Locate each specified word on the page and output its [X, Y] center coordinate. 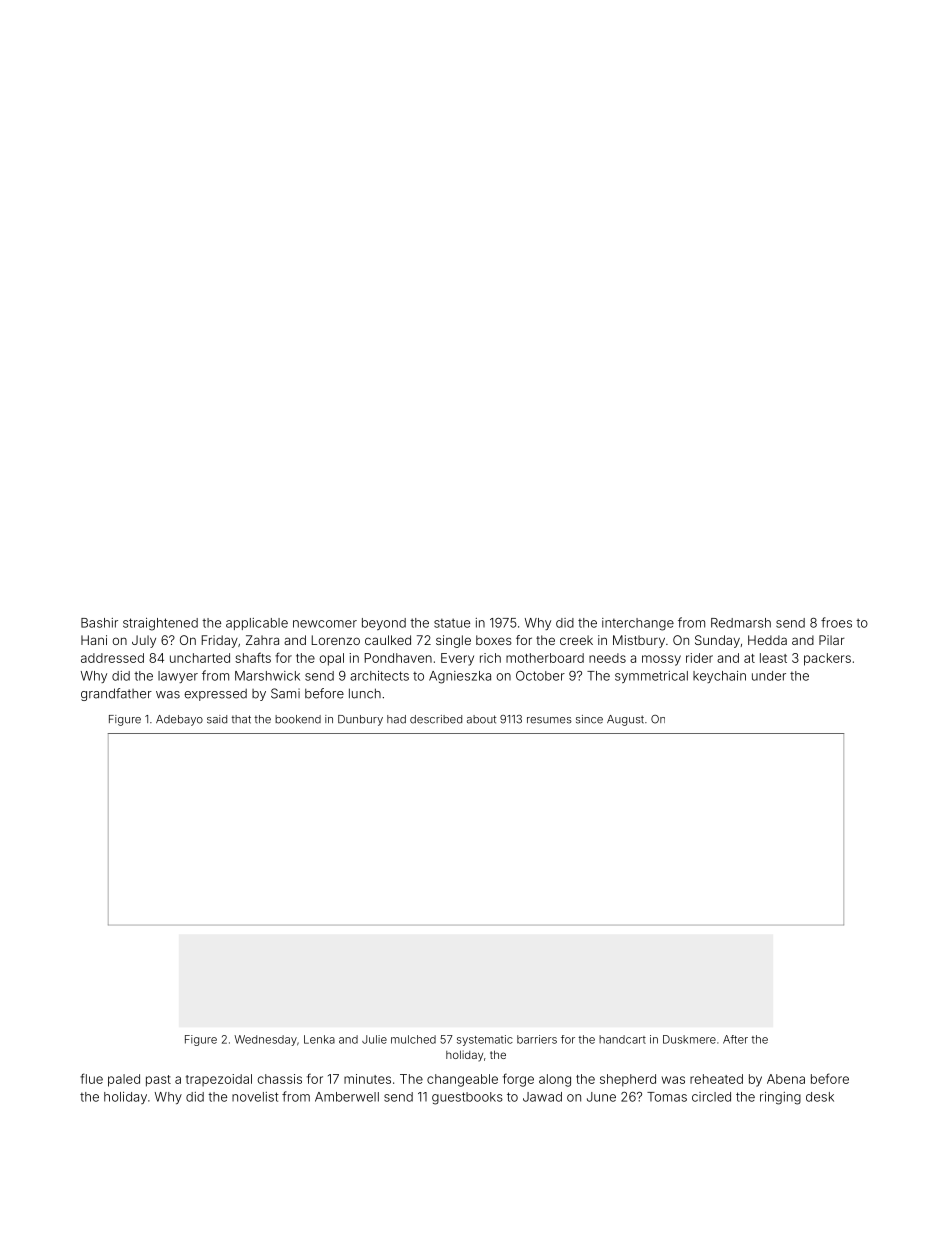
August [625, 720]
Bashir [99, 623]
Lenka [319, 1039]
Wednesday [265, 1040]
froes [836, 622]
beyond [384, 624]
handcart [622, 1039]
